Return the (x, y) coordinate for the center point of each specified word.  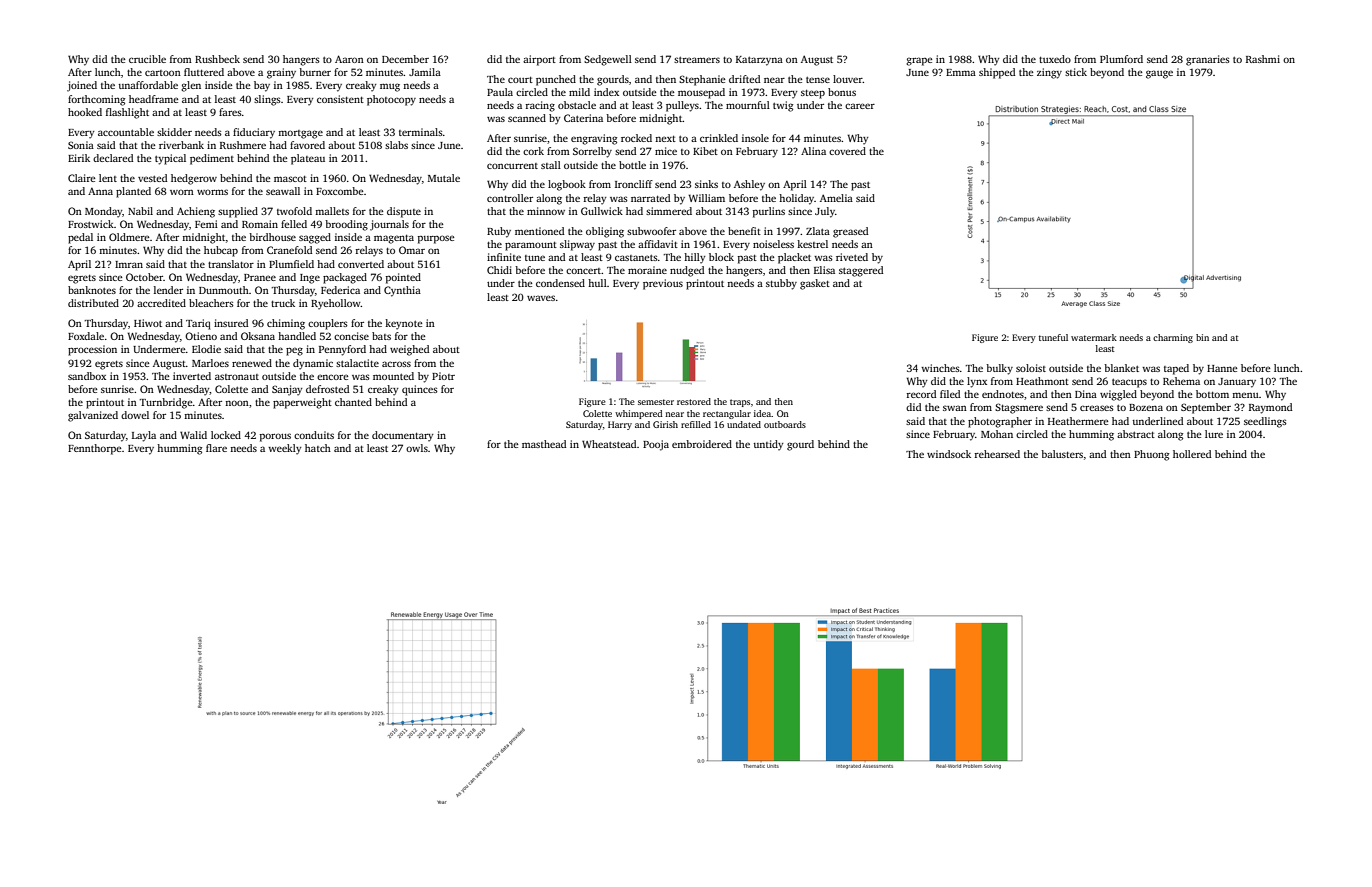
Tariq (198, 324)
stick (1076, 72)
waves (541, 298)
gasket (815, 284)
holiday (796, 199)
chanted (353, 402)
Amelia (836, 198)
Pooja (656, 445)
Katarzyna (759, 61)
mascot (290, 179)
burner (315, 72)
